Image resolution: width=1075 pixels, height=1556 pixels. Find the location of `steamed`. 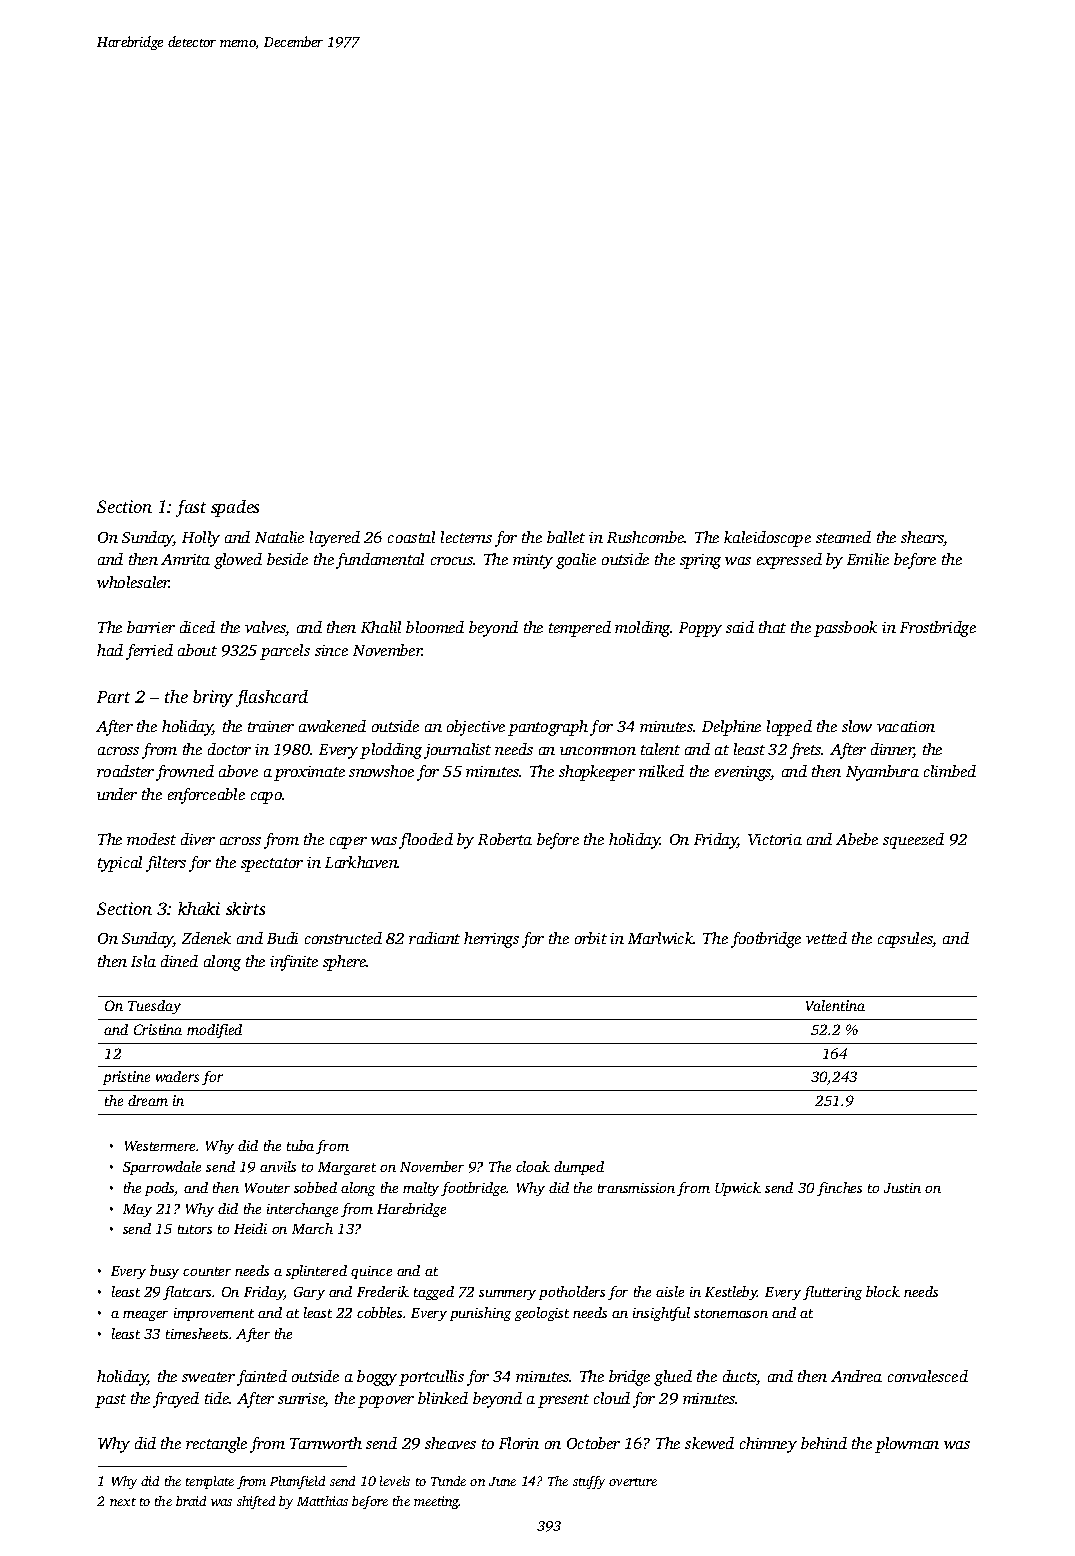

steamed is located at coordinates (843, 537).
